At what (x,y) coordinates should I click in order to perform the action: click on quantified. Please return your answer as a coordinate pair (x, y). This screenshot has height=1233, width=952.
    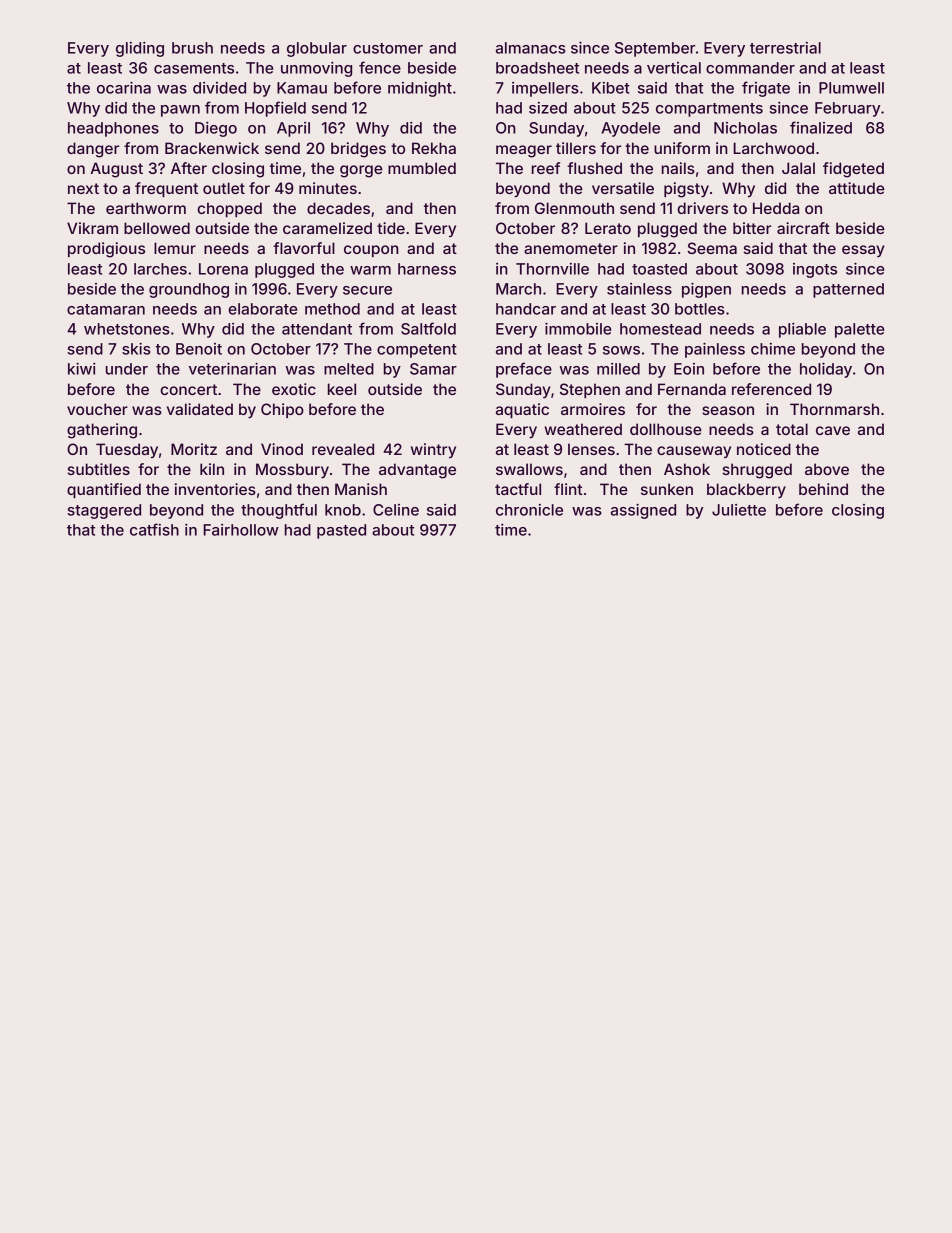
    Looking at the image, I should click on (104, 490).
